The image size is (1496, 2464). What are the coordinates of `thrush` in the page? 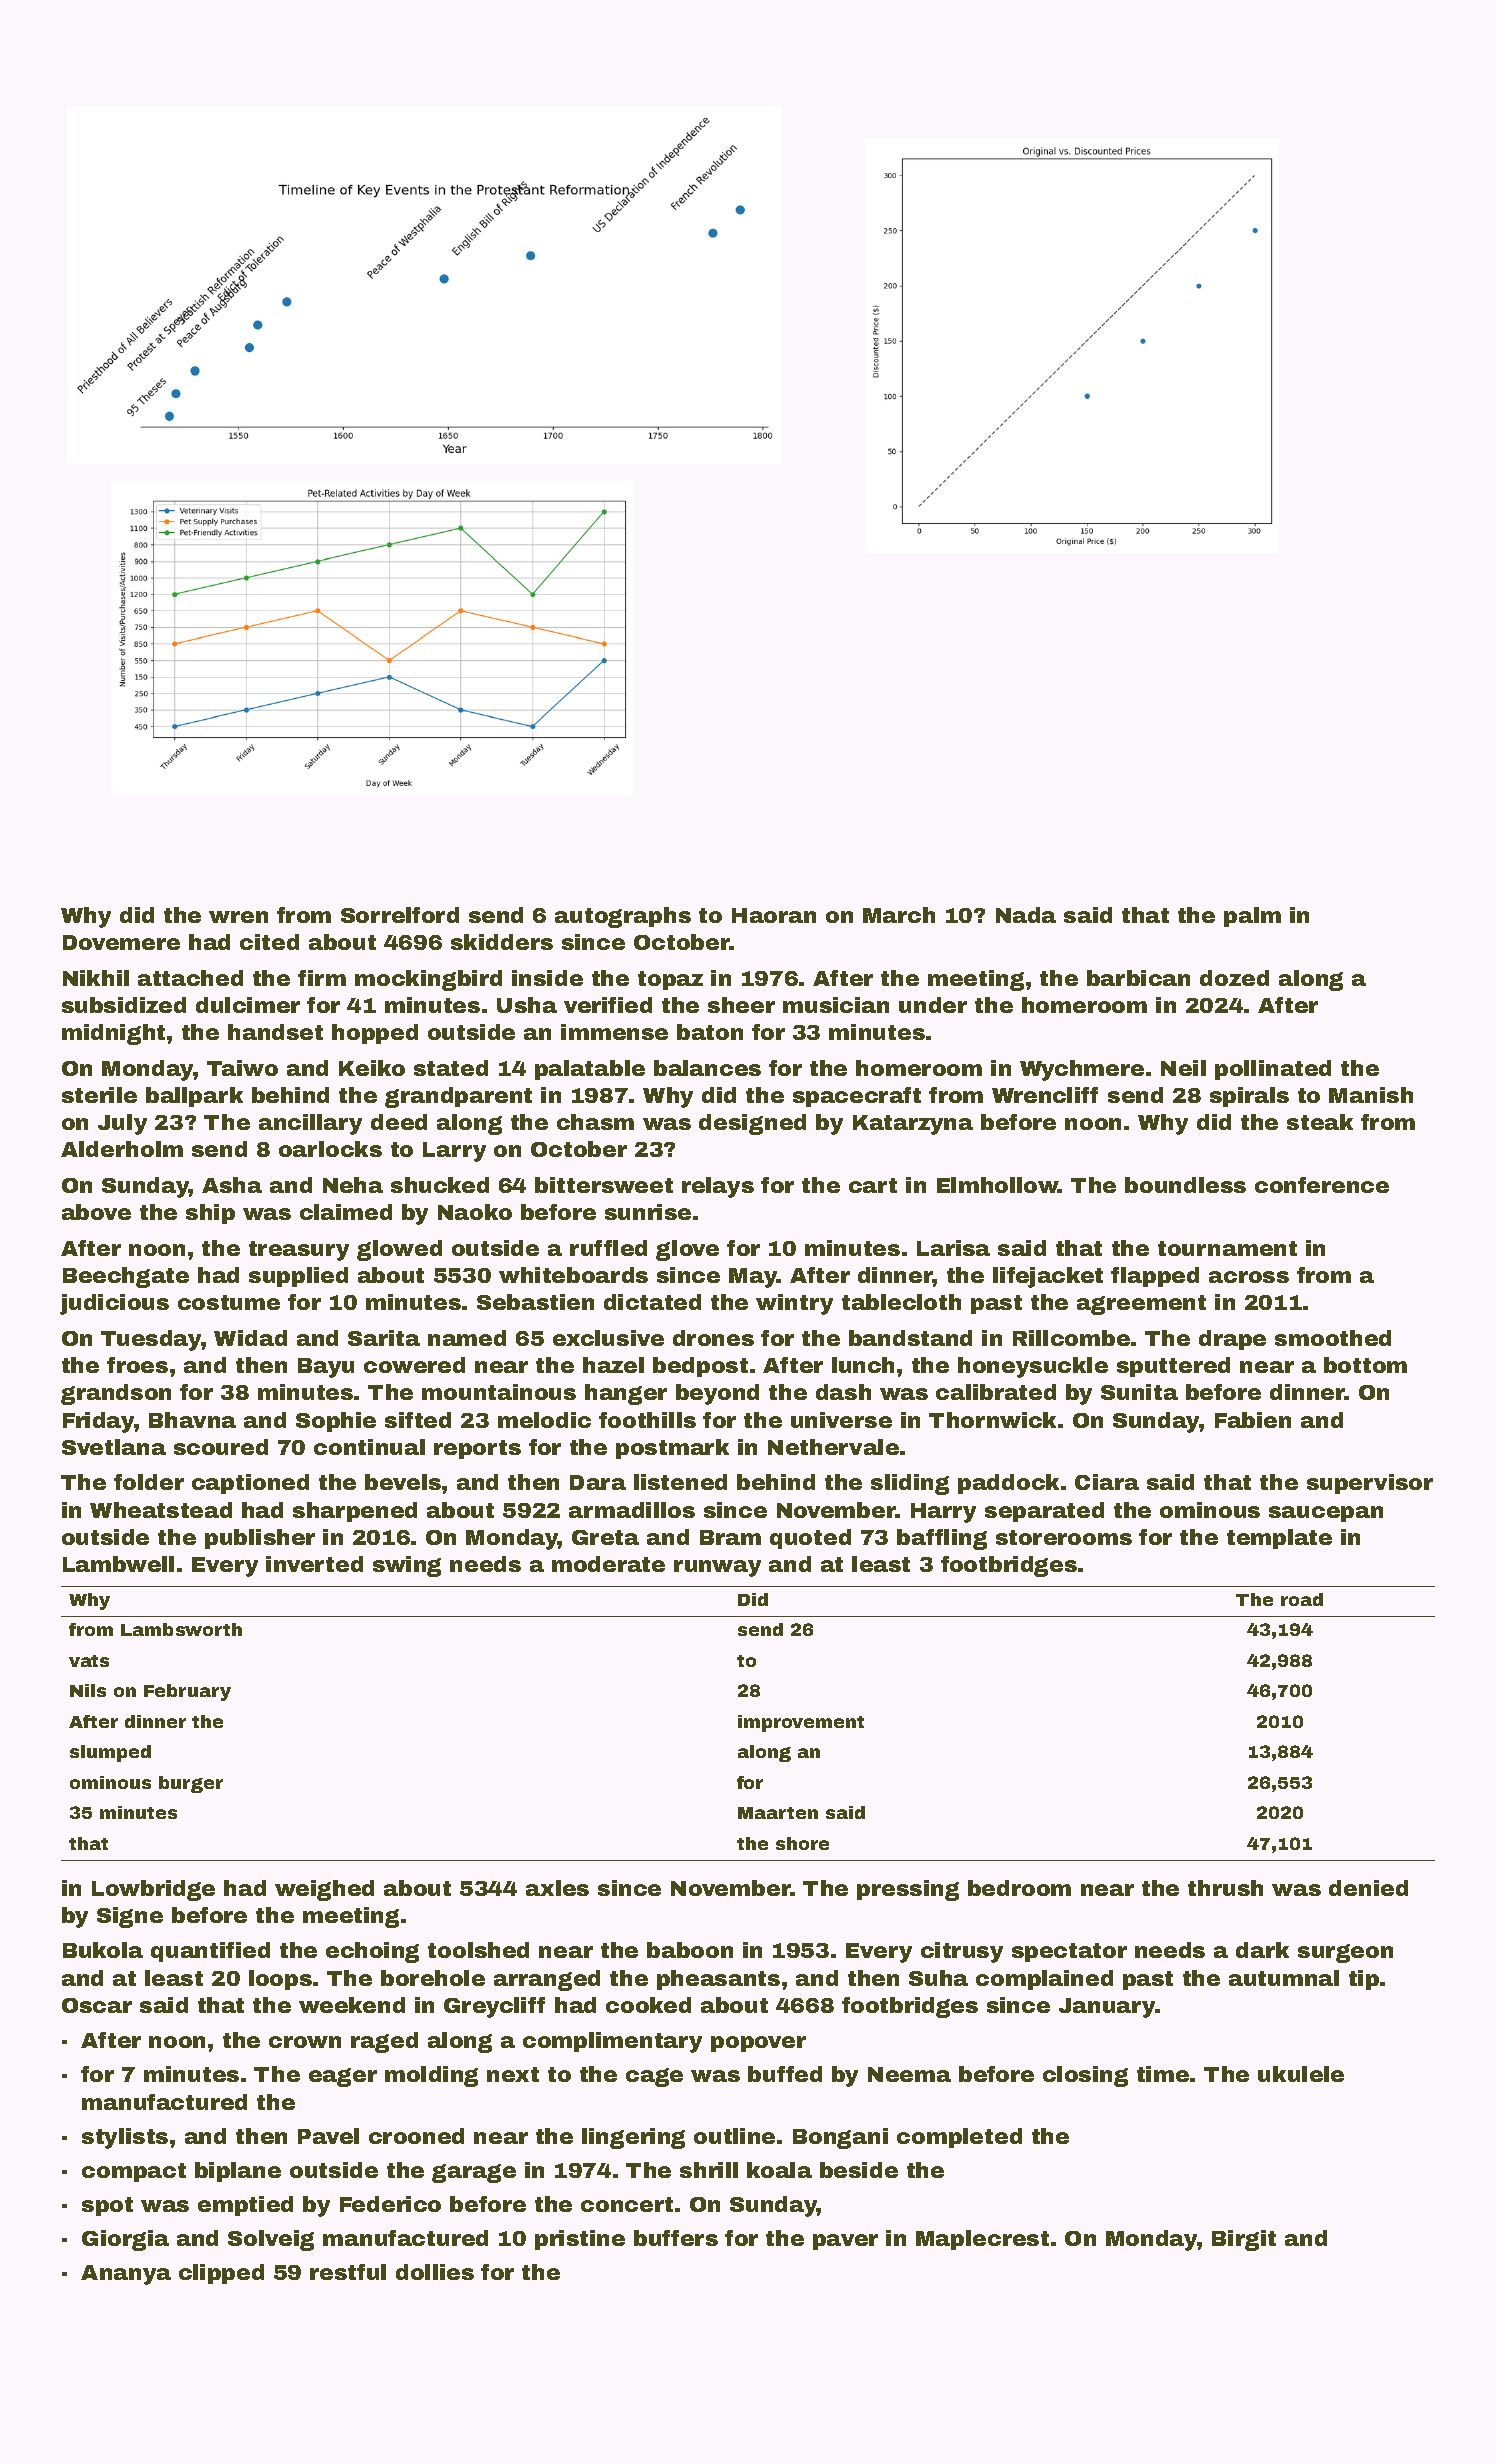 It's located at (1225, 1888).
